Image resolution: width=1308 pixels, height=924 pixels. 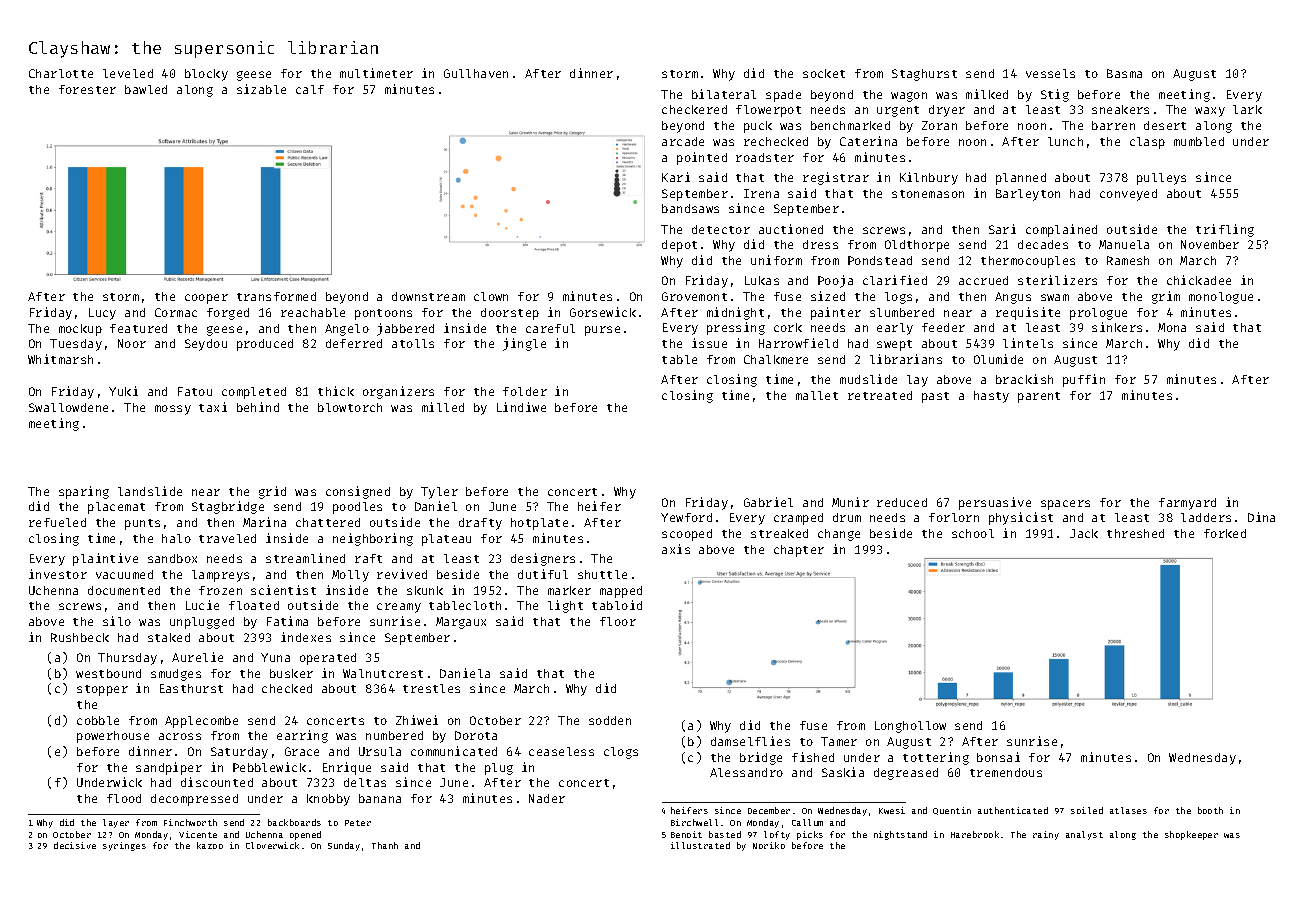 What do you see at coordinates (102, 314) in the screenshot?
I see `Lucy` at bounding box center [102, 314].
